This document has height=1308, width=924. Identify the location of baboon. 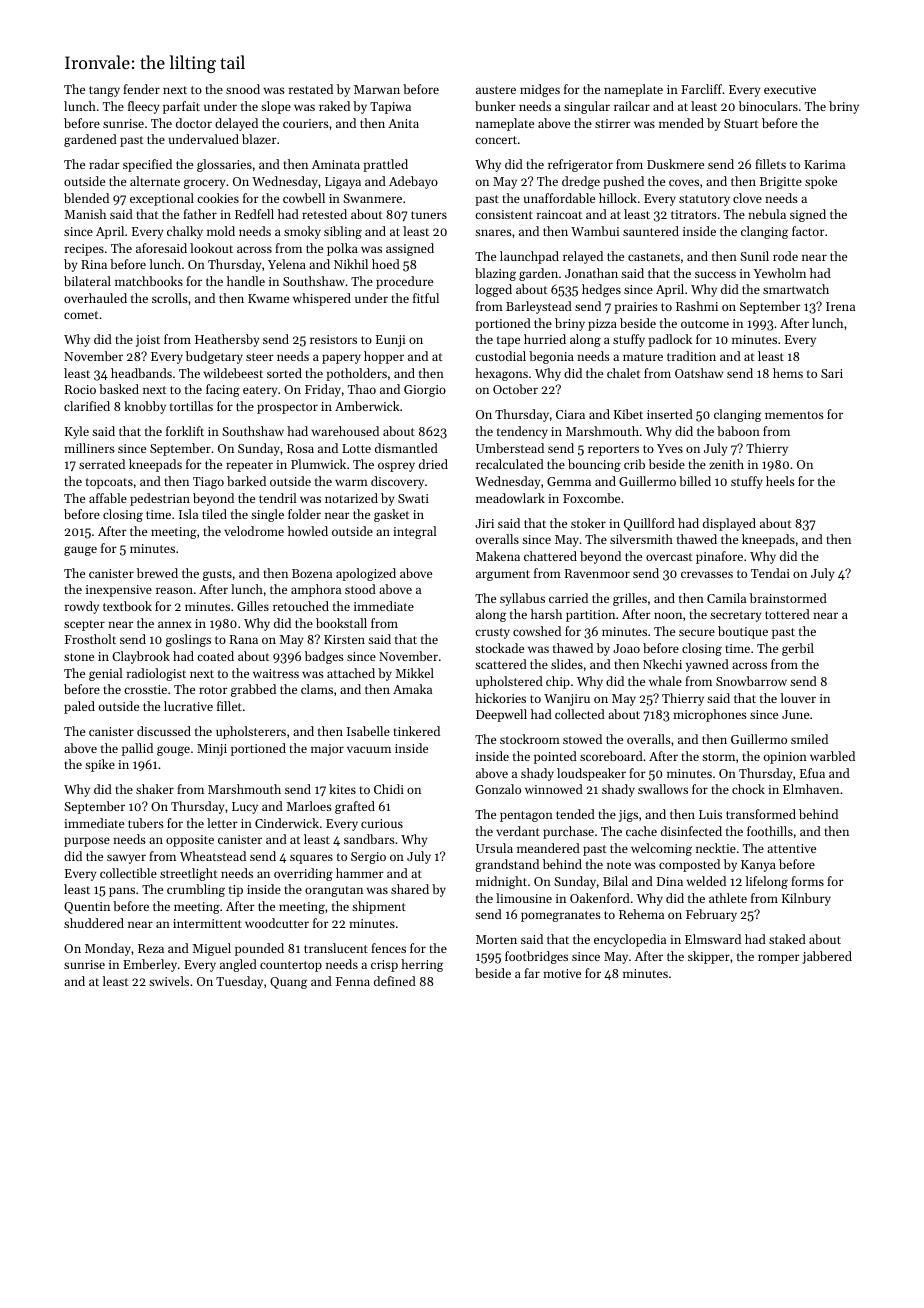
(738, 431).
